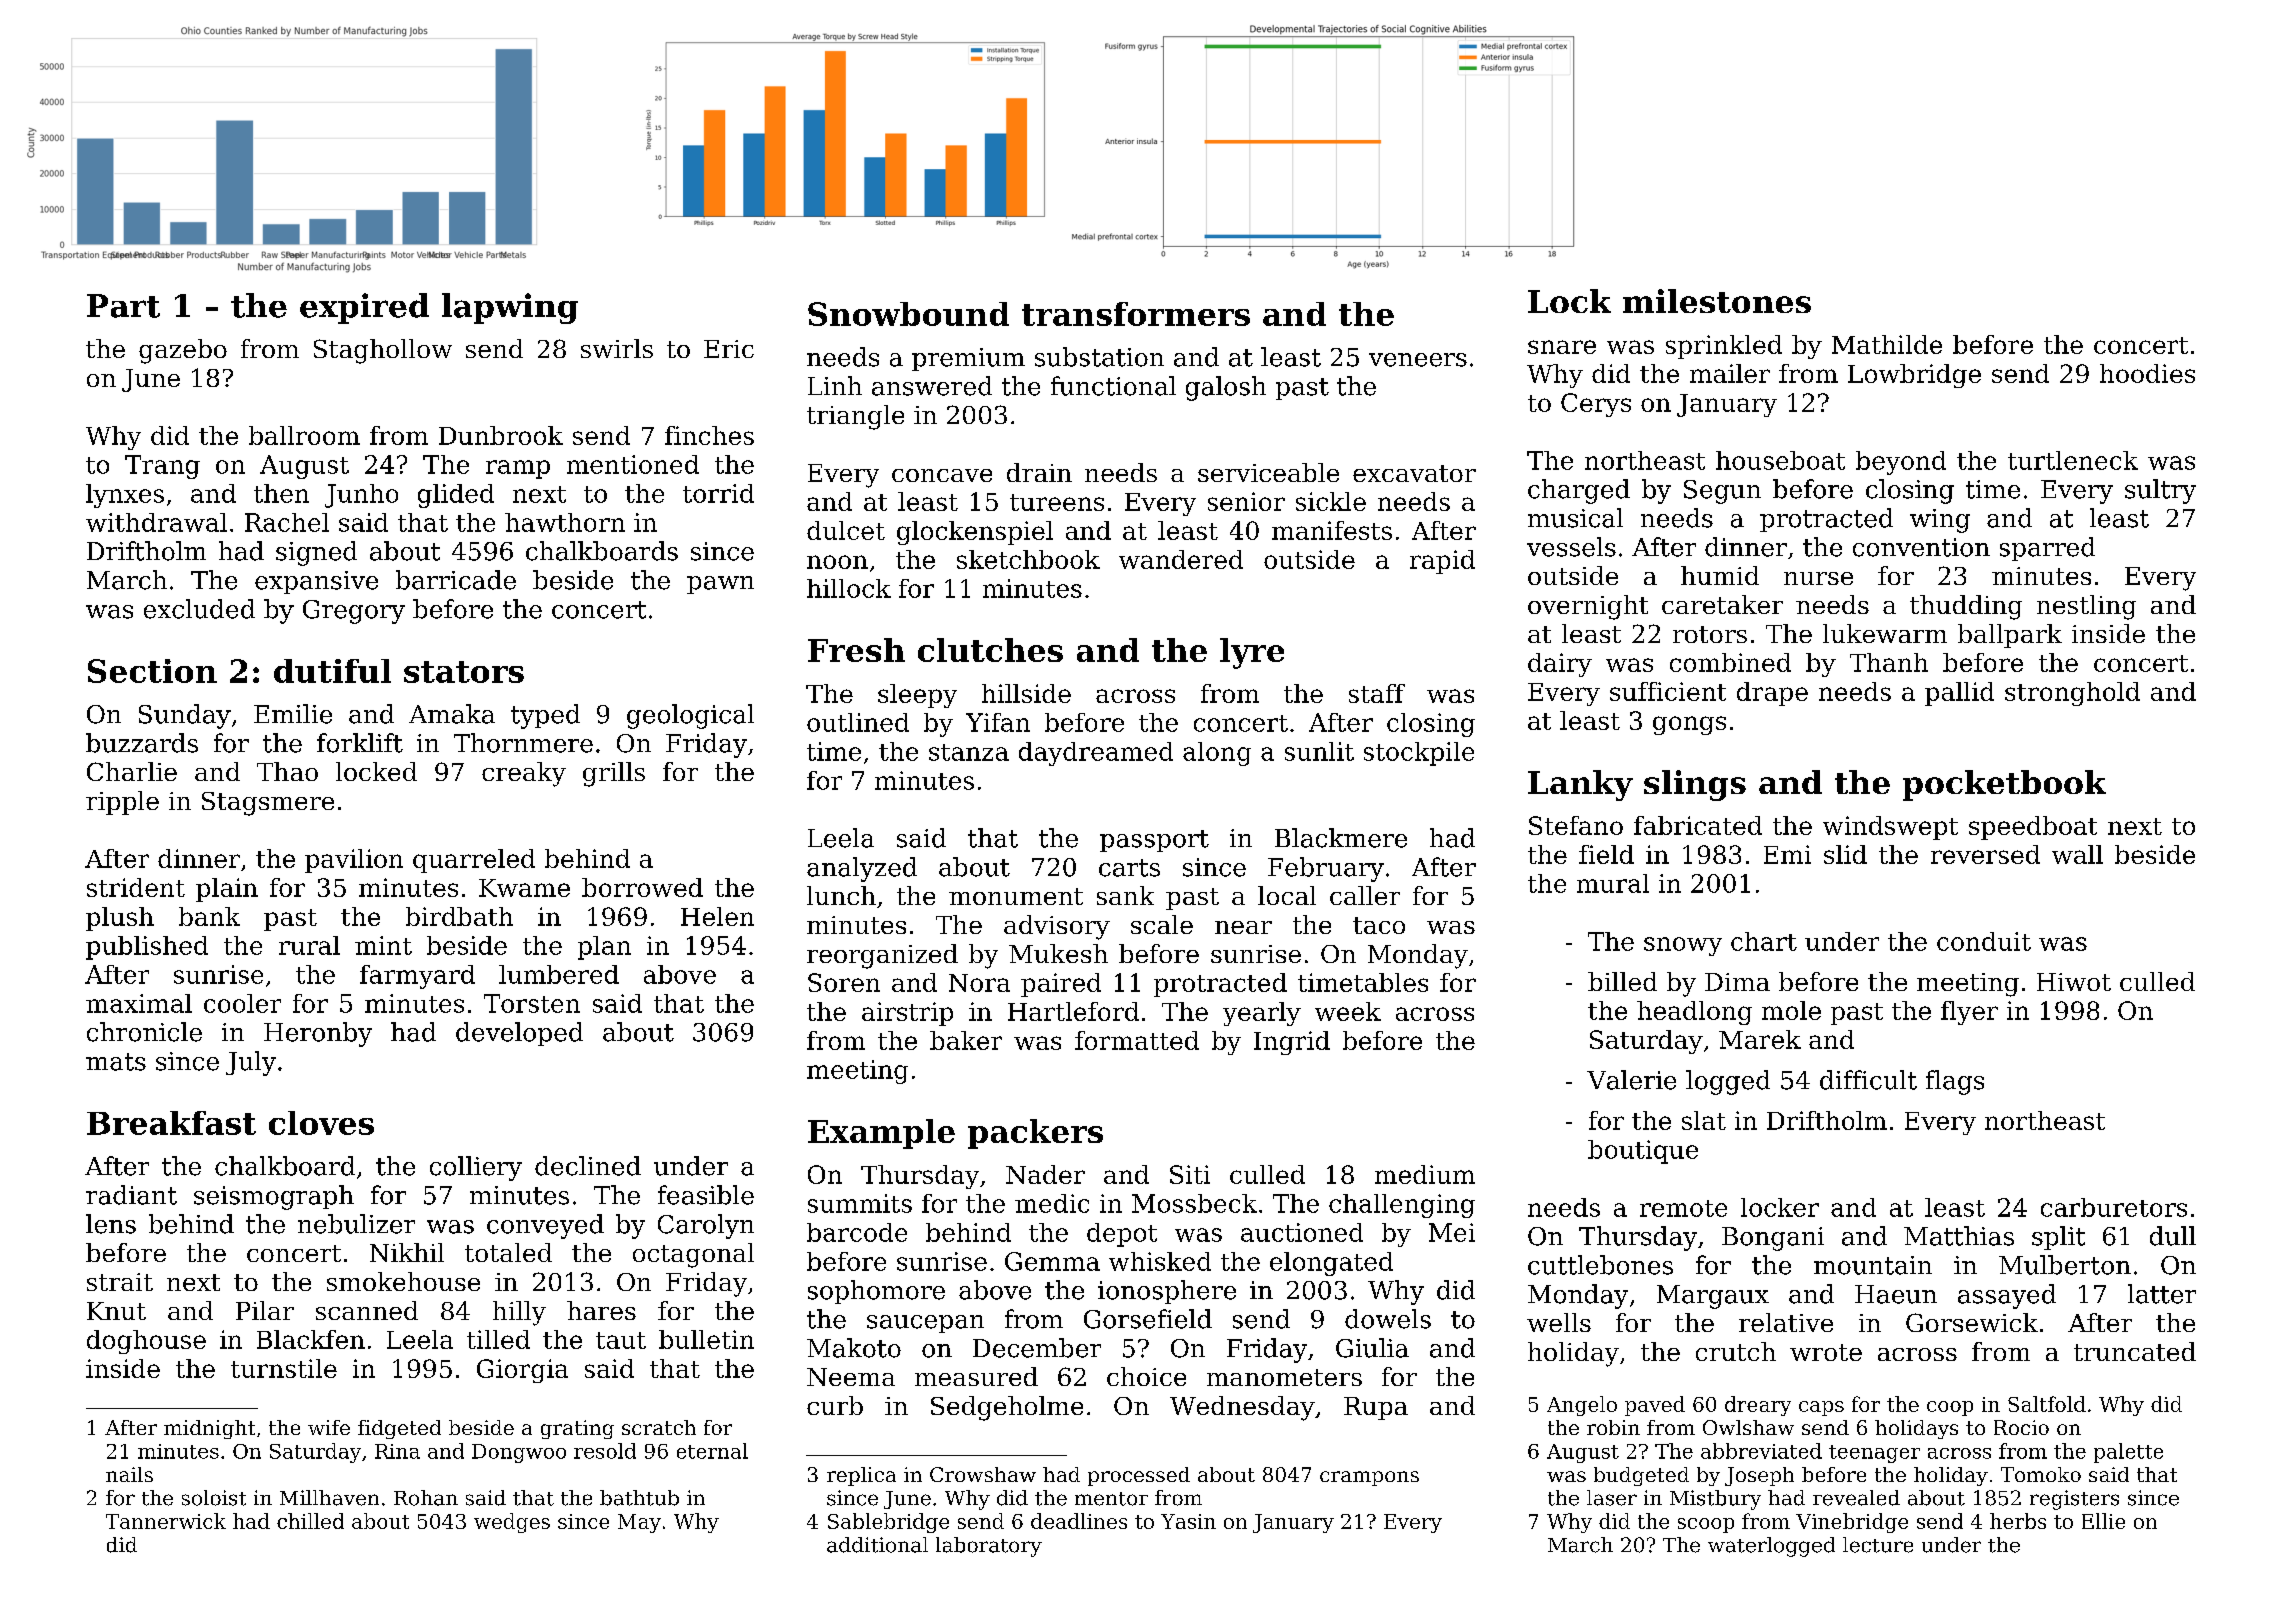  Describe the element at coordinates (908, 314) in the screenshot. I see `Snowbound` at that location.
